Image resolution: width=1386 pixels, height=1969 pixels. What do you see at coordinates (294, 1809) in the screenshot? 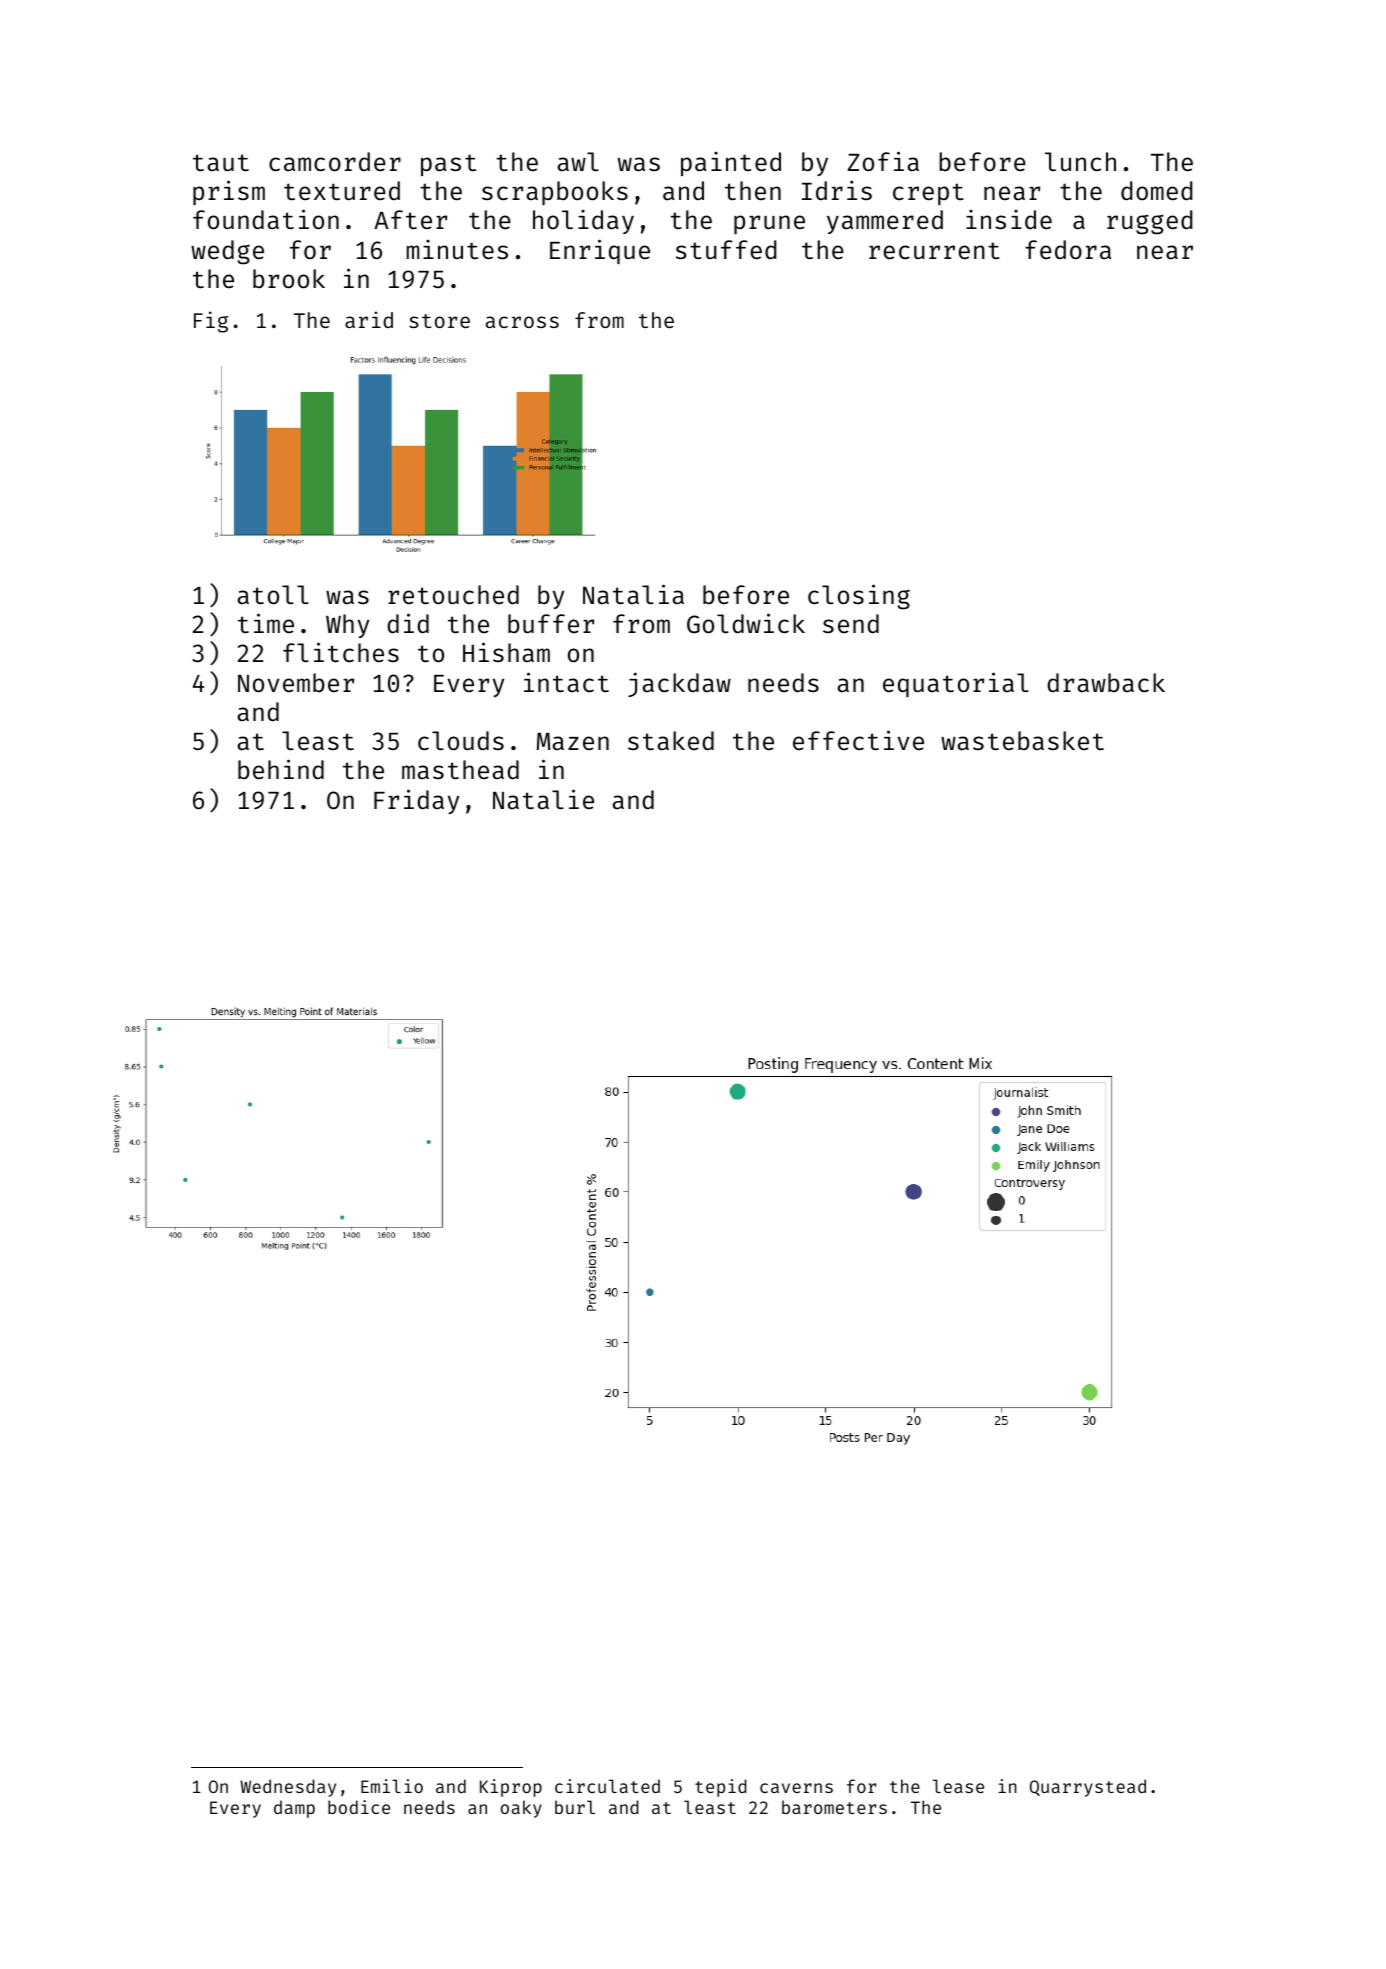
I see `damp` at bounding box center [294, 1809].
